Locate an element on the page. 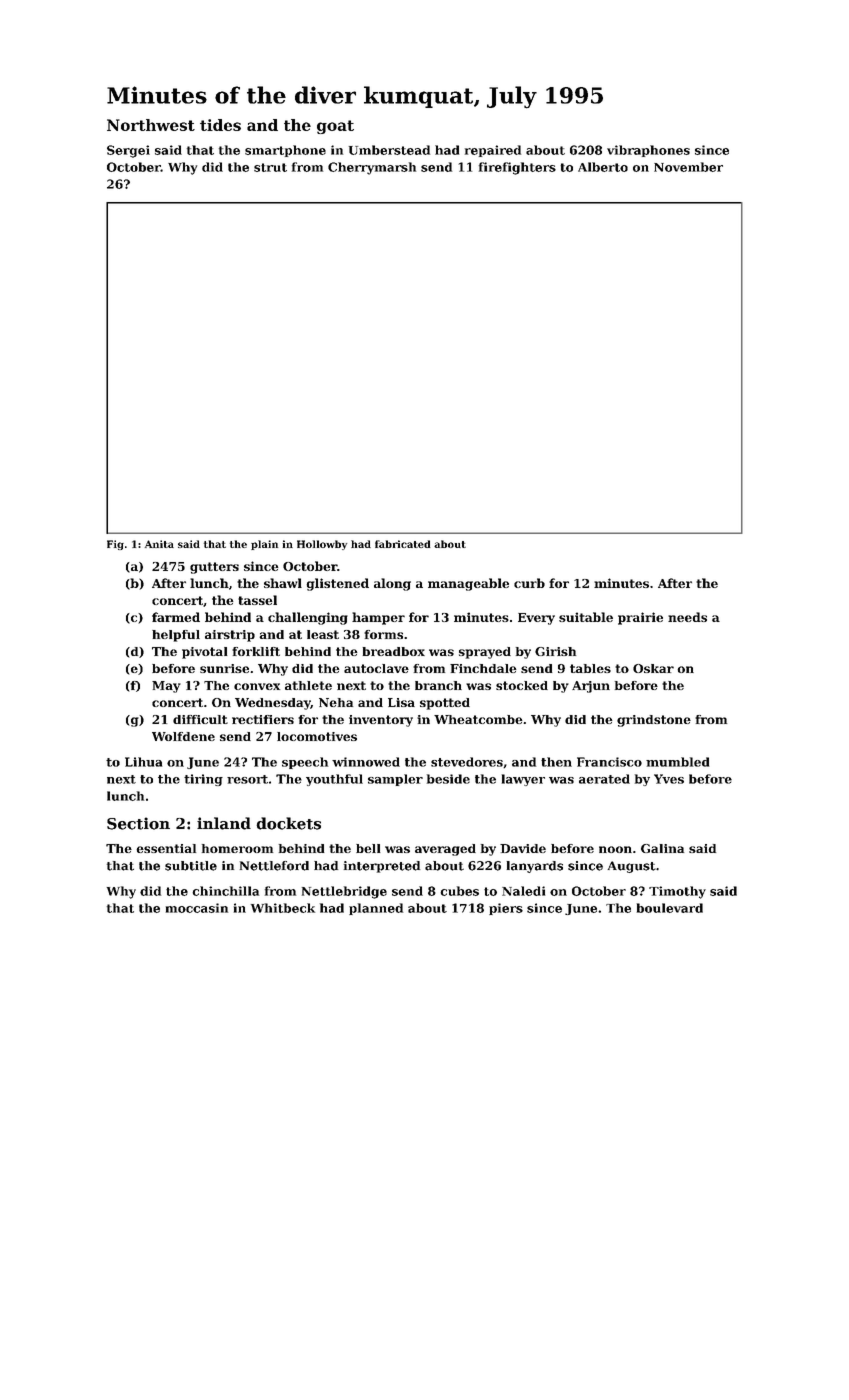 Image resolution: width=849 pixels, height=1400 pixels. tides is located at coordinates (220, 125).
